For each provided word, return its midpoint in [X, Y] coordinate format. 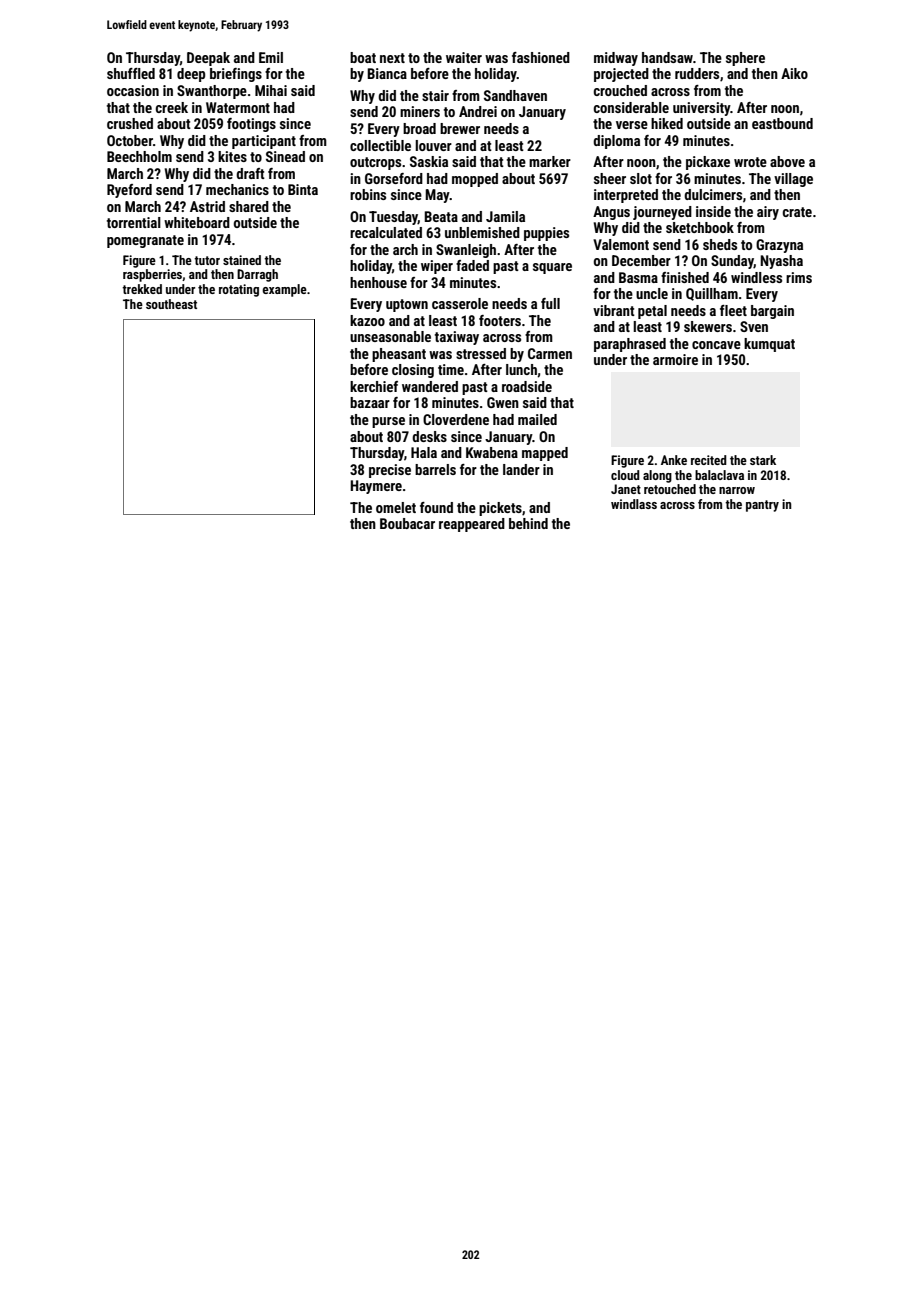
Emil [271, 57]
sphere [745, 59]
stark [763, 460]
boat [363, 57]
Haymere [376, 487]
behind [528, 523]
